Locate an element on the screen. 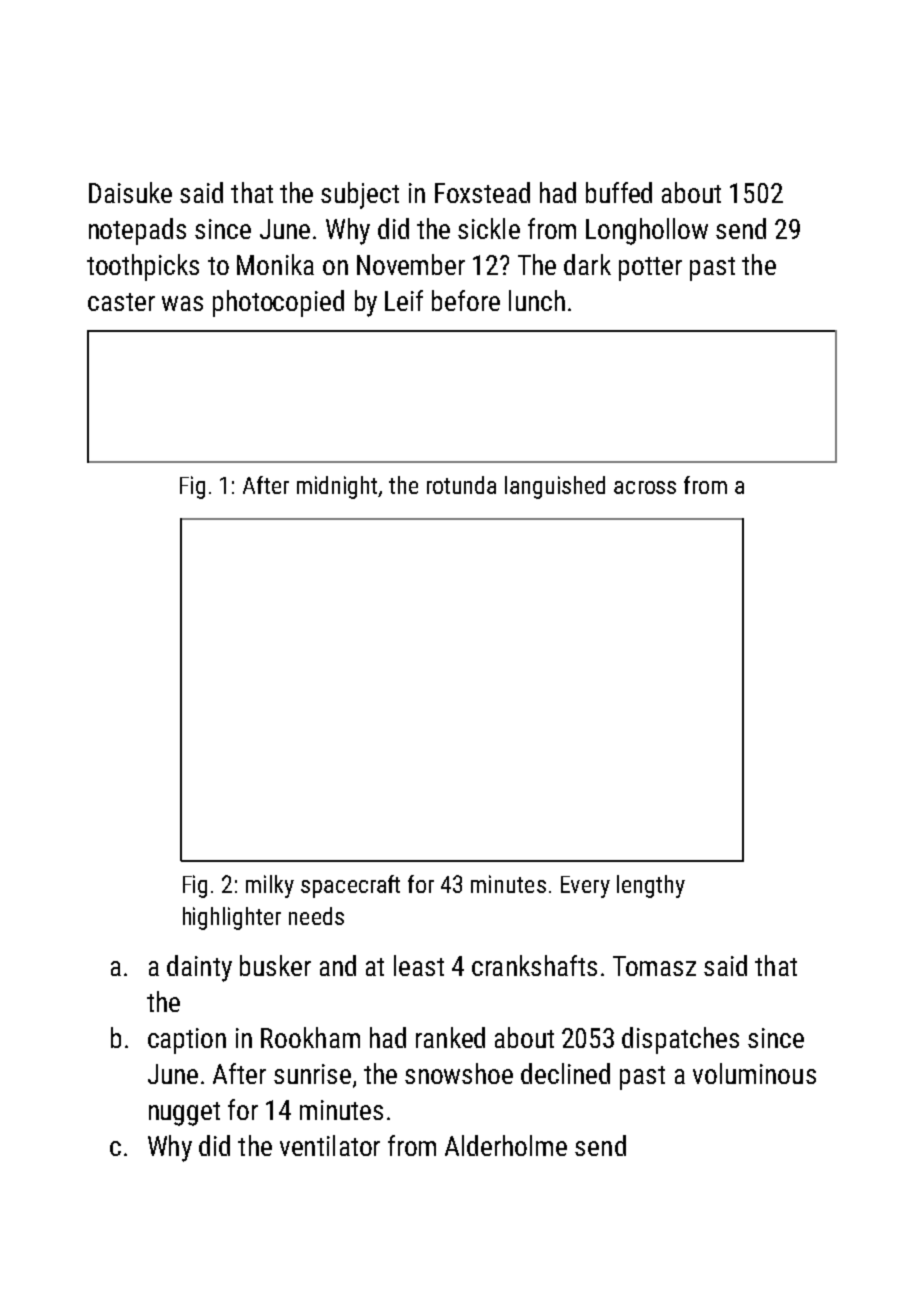 Image resolution: width=924 pixels, height=1311 pixels. across is located at coordinates (645, 487).
